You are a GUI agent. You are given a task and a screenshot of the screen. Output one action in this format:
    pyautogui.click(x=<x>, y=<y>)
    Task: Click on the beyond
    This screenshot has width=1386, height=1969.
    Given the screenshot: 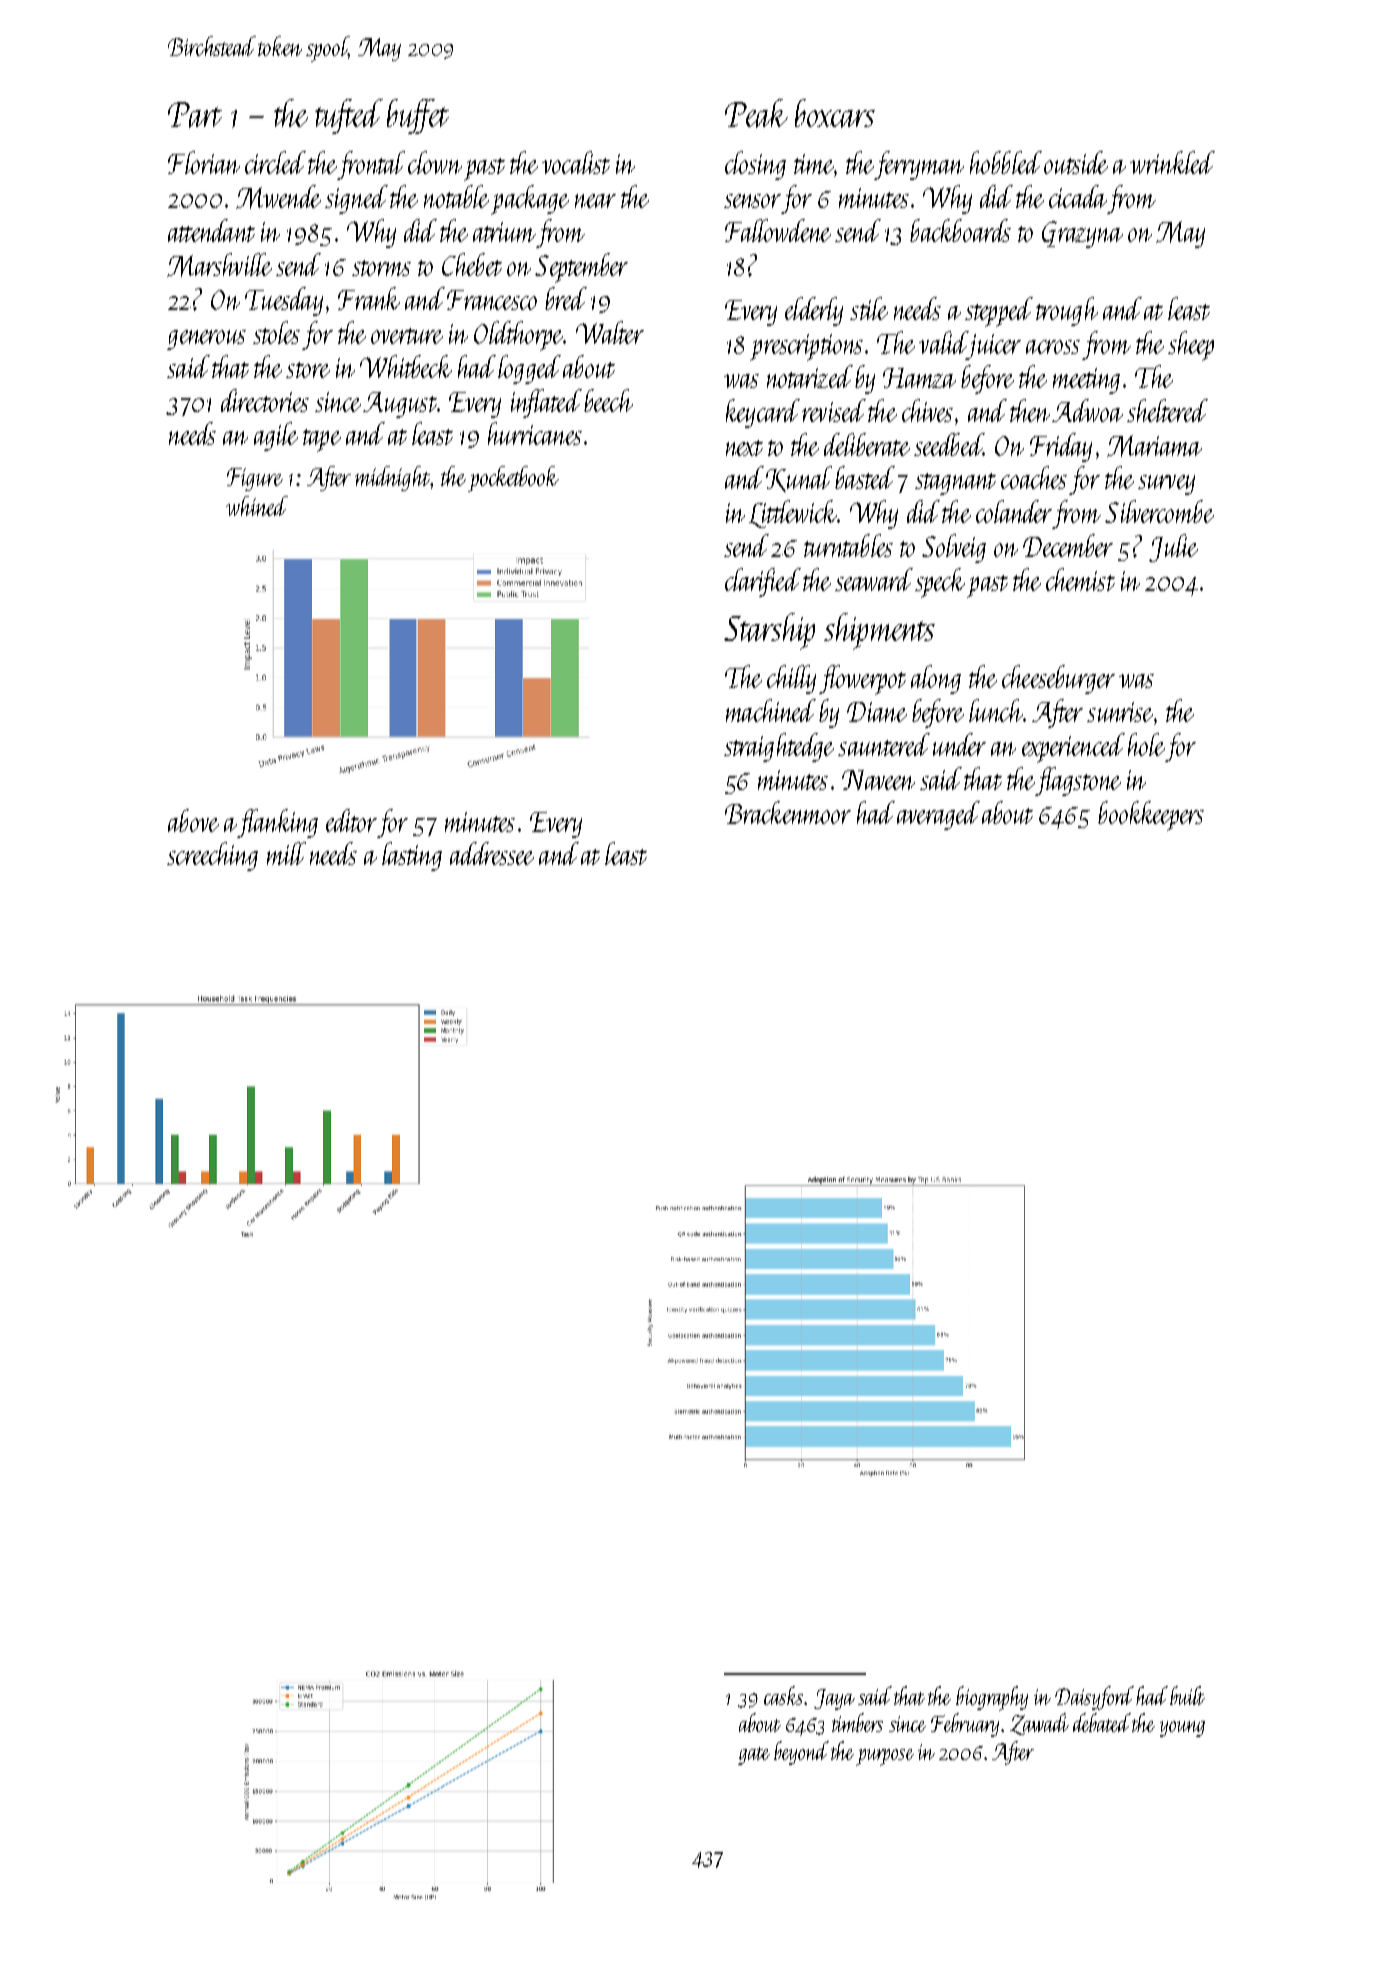 What is the action you would take?
    pyautogui.click(x=801, y=1753)
